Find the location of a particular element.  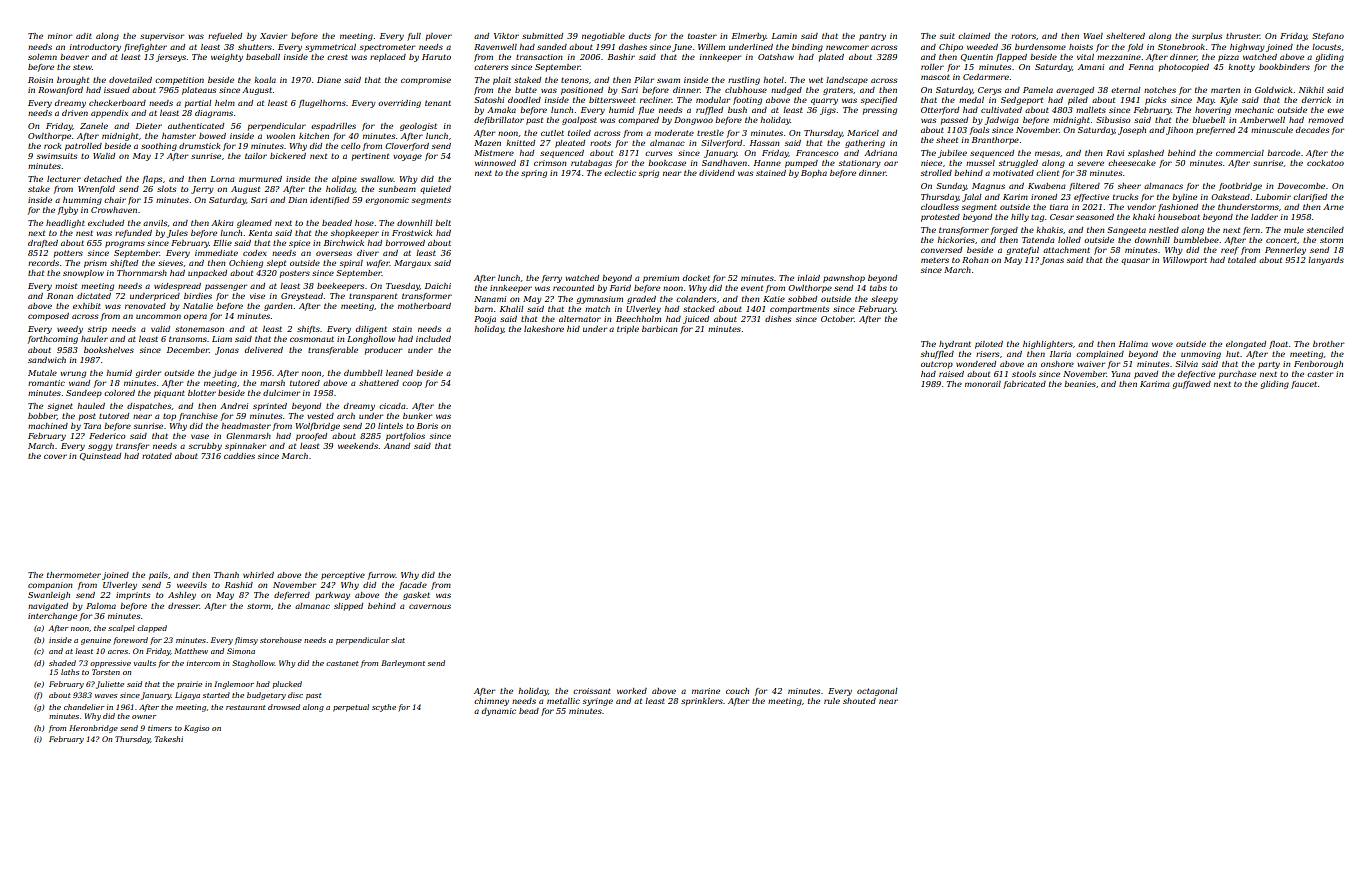

cheesecake is located at coordinates (1132, 163).
